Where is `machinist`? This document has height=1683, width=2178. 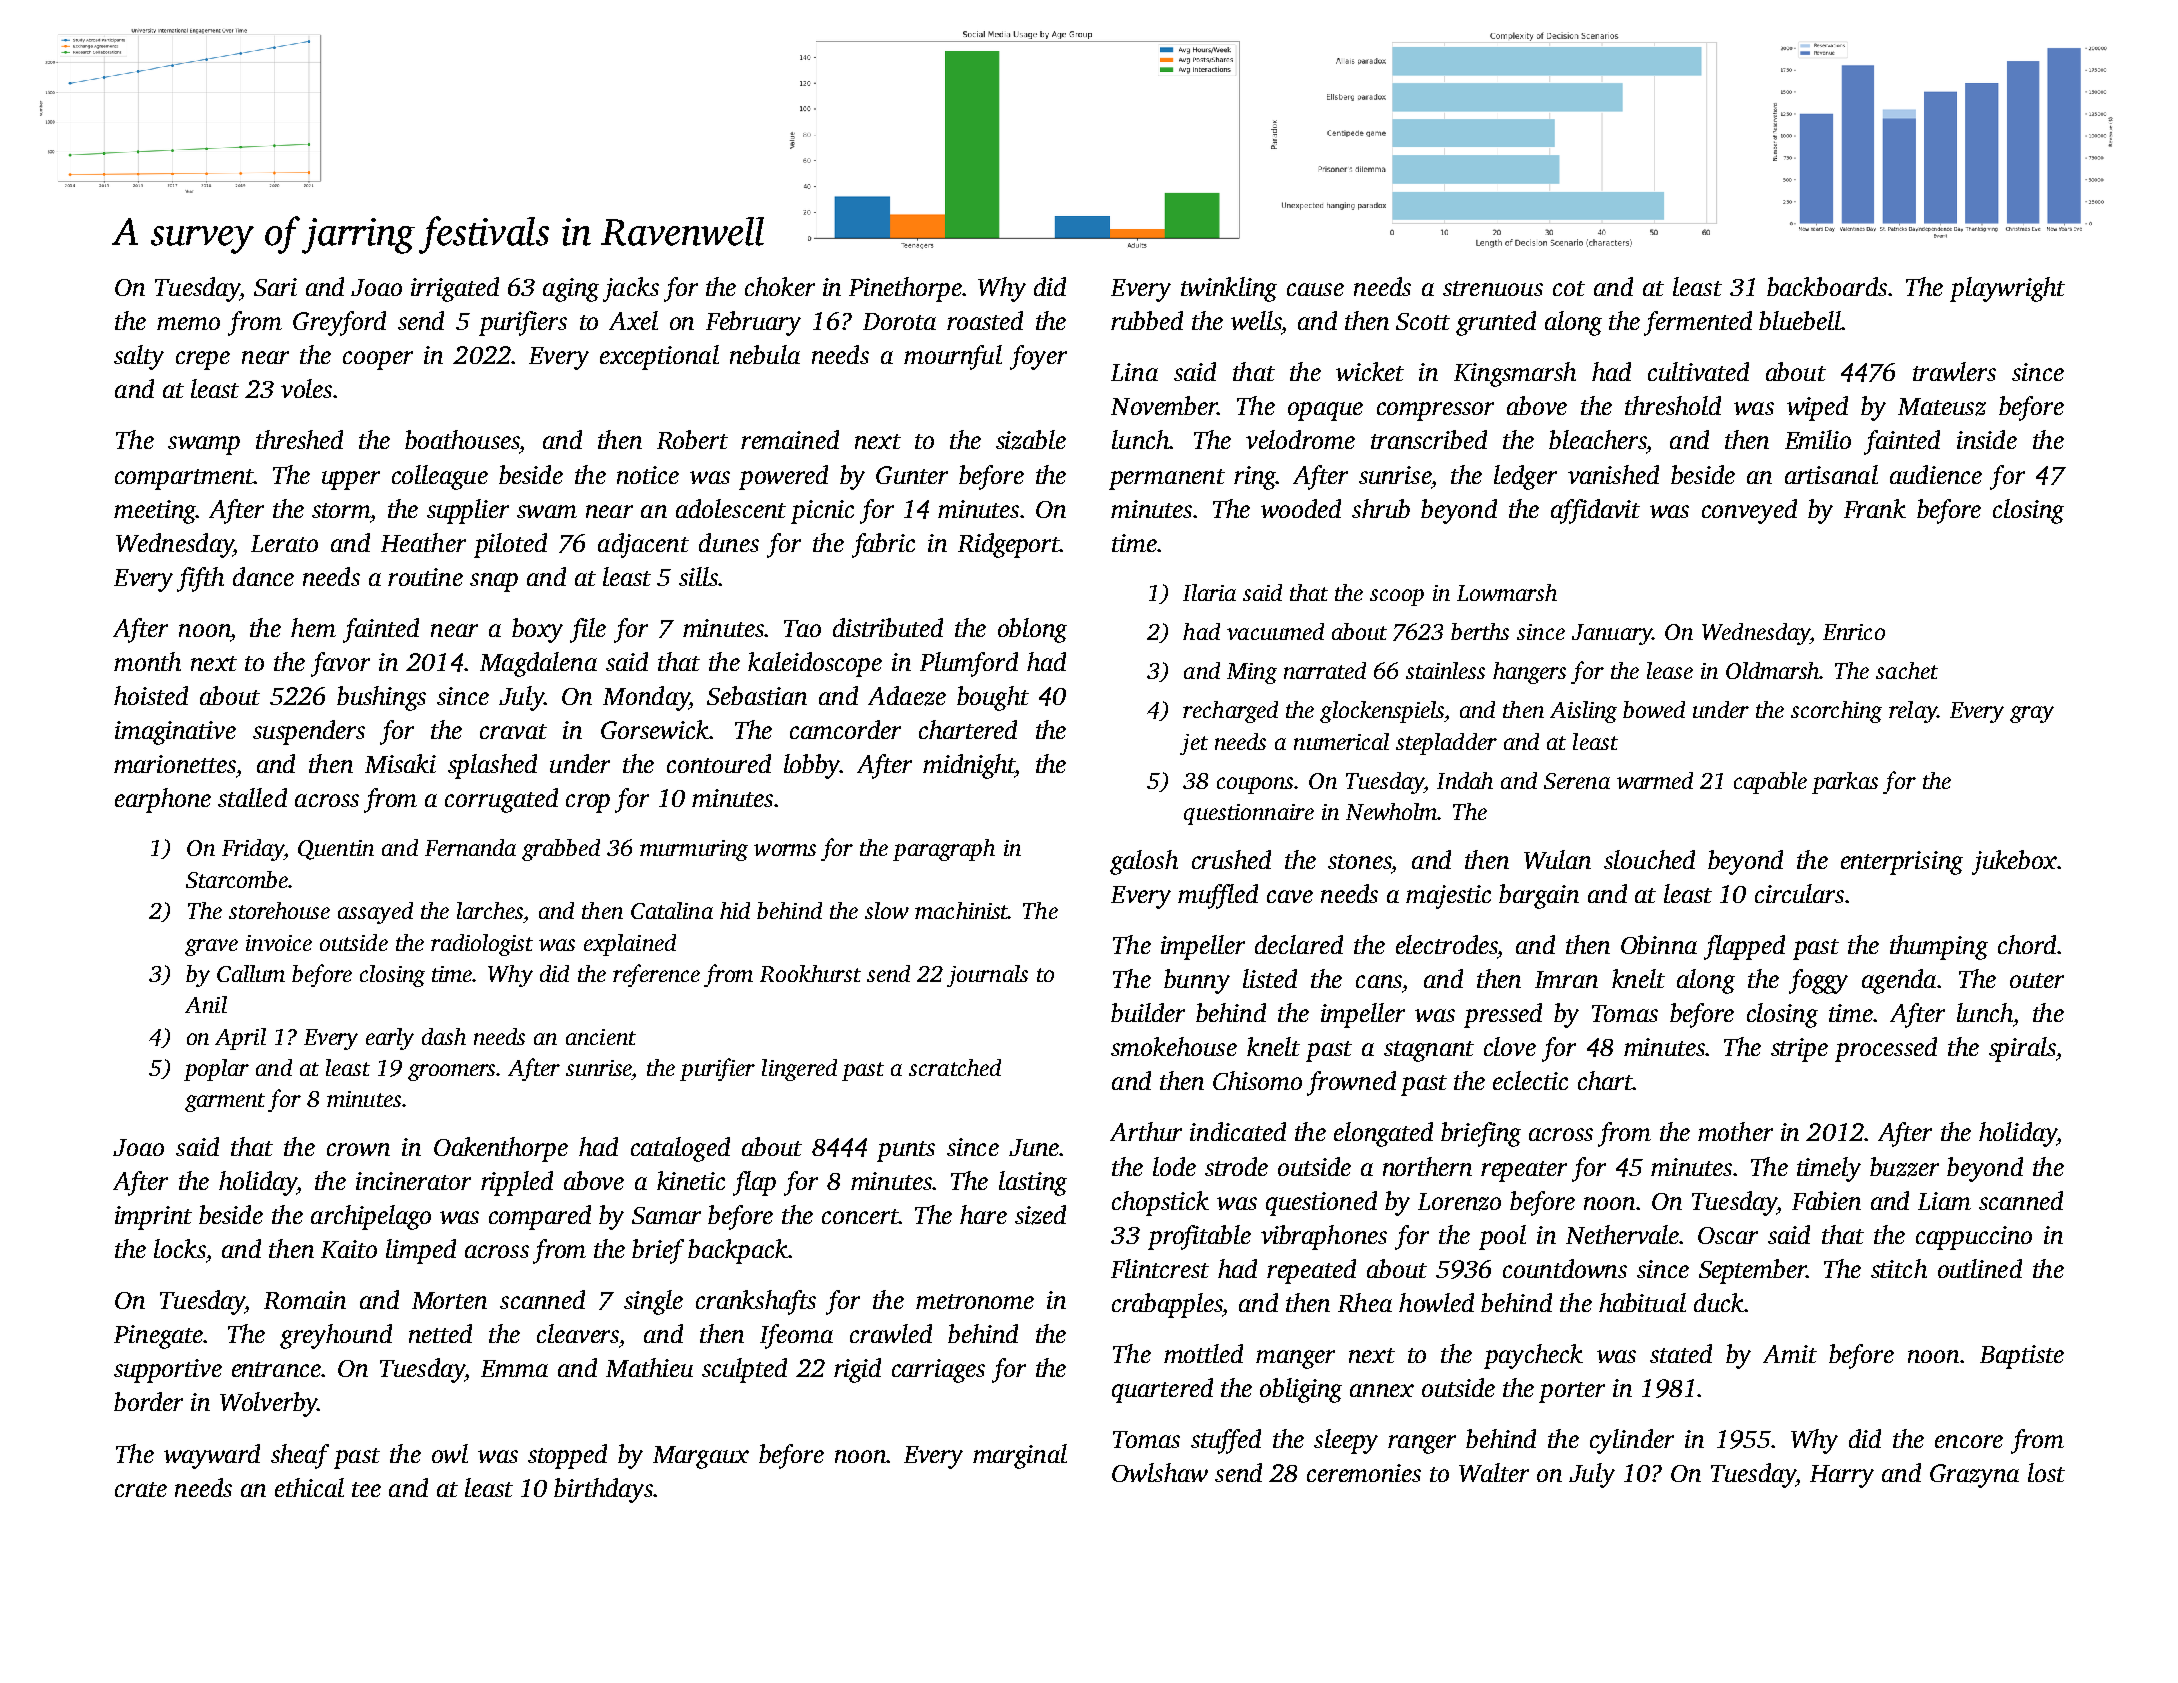
machinist is located at coordinates (962, 910).
